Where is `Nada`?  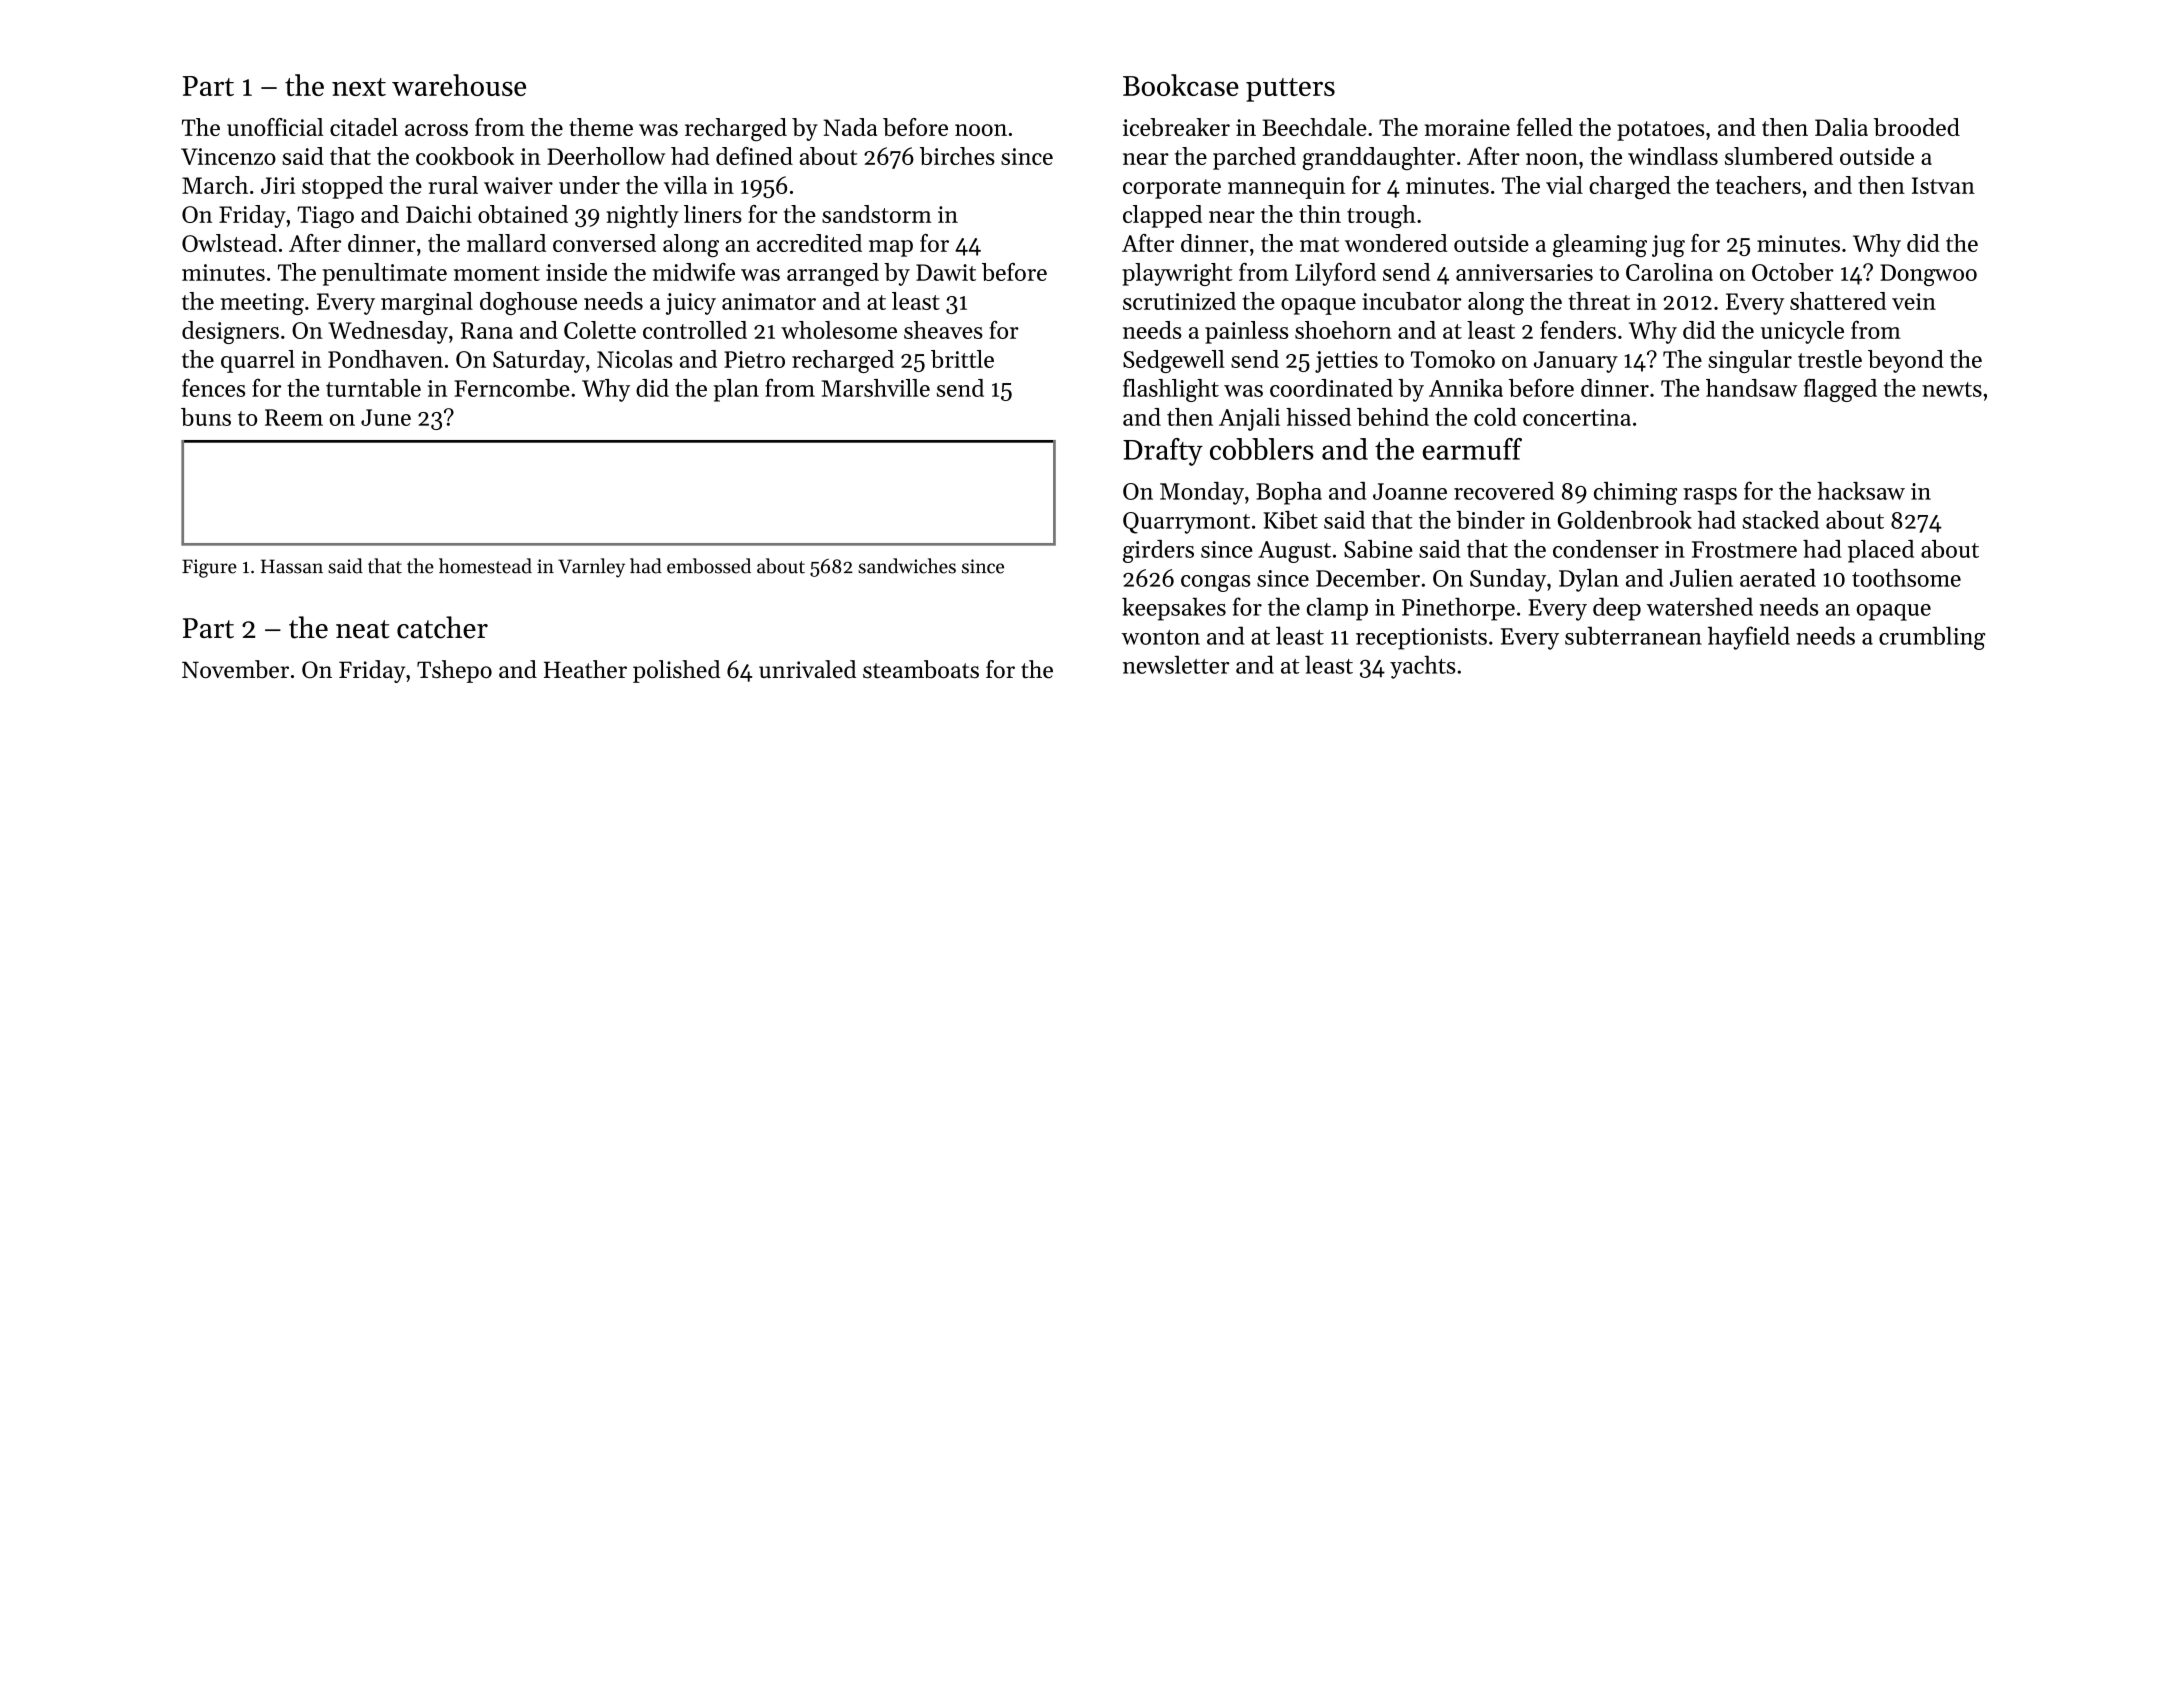 Nada is located at coordinates (850, 127).
